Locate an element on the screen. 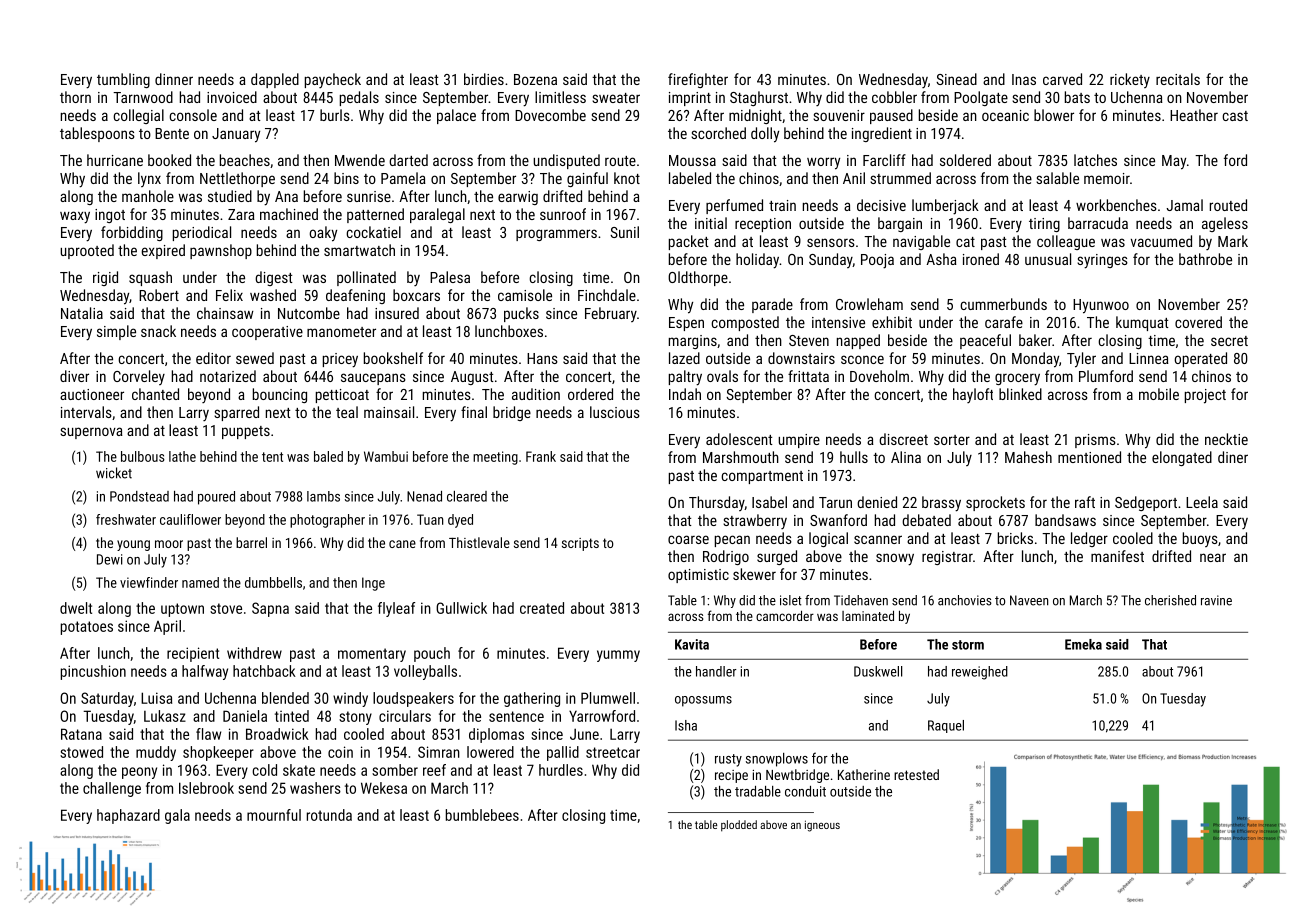  Tidehaven is located at coordinates (861, 600).
